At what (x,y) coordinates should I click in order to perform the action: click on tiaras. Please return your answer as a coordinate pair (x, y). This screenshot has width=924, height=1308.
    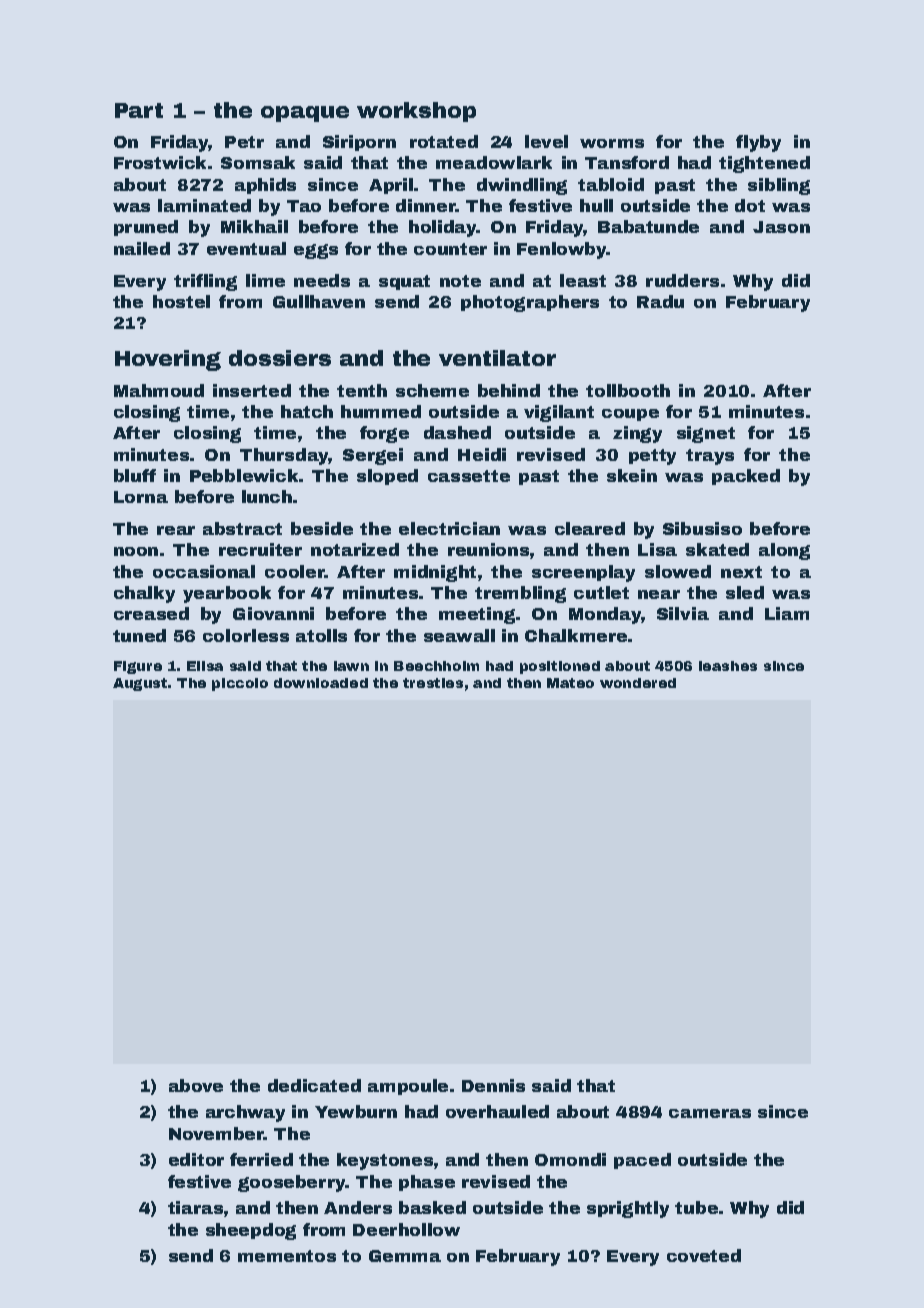
    Looking at the image, I should click on (195, 1207).
